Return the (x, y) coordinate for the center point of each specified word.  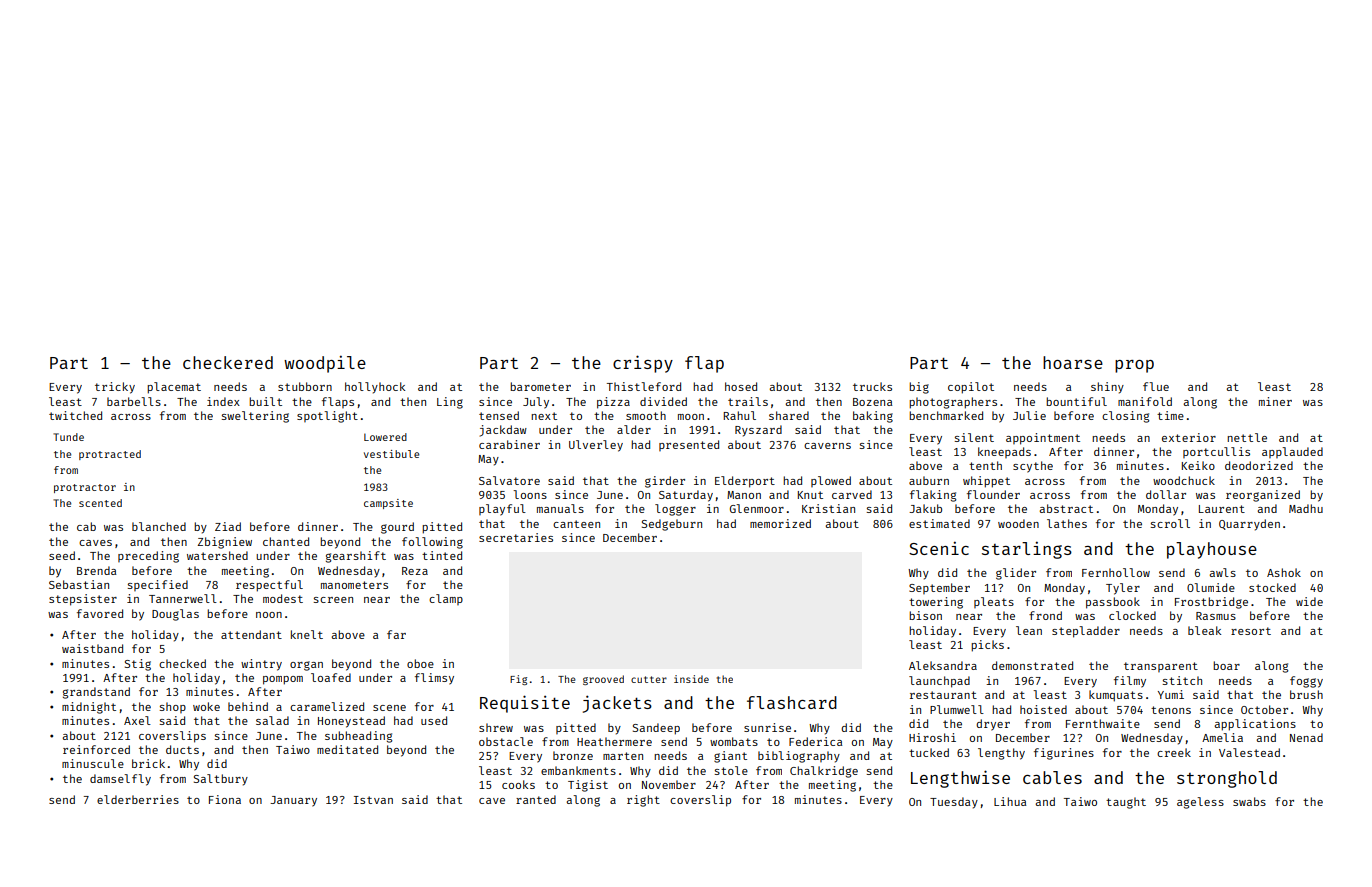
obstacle (506, 741)
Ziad (228, 526)
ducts (182, 749)
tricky (115, 388)
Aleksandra (943, 665)
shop (173, 707)
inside (691, 679)
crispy (643, 364)
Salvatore (509, 480)
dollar (1166, 494)
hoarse (1073, 362)
